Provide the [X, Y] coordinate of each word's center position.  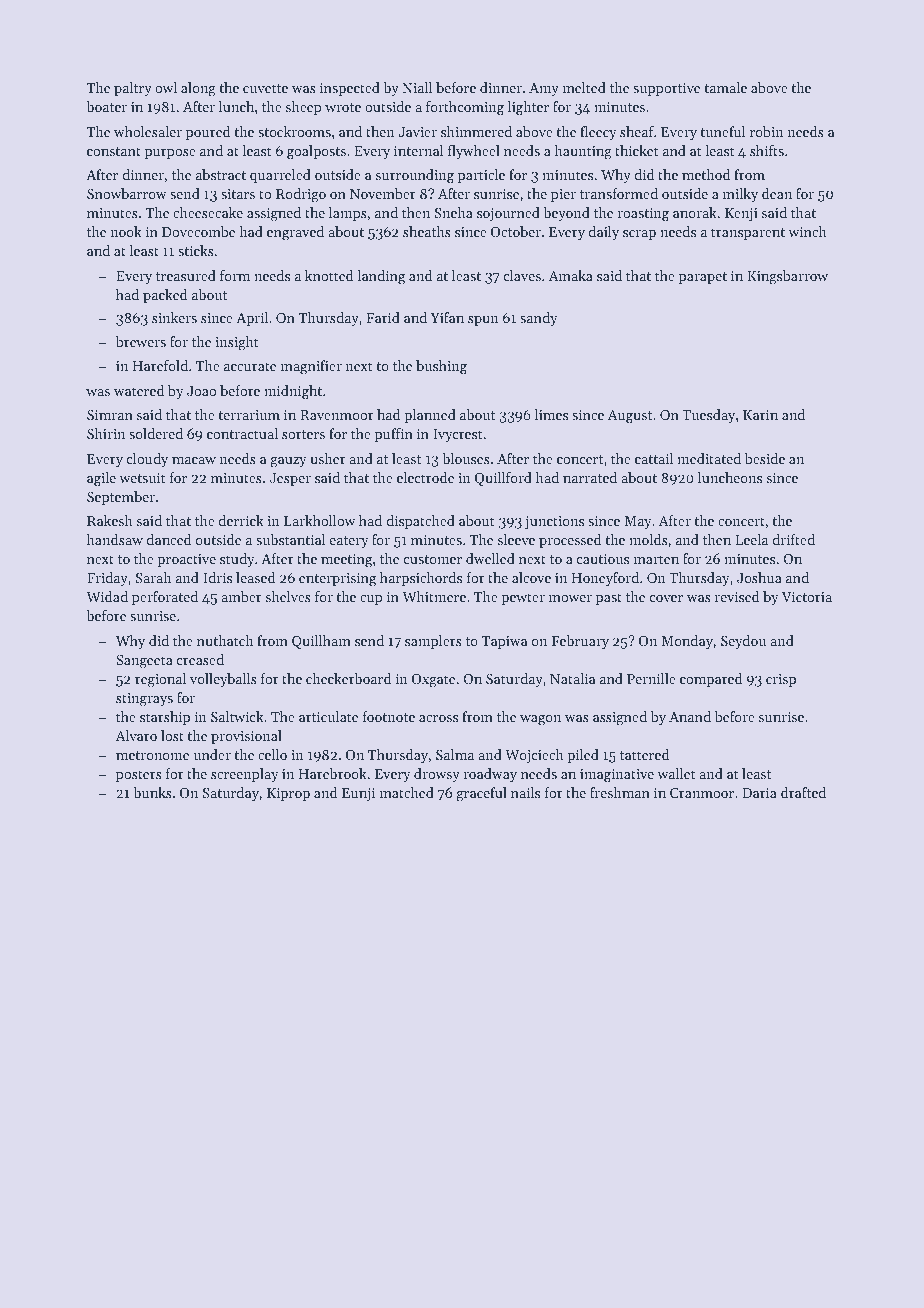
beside [765, 458]
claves [522, 275]
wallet [676, 773]
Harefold [160, 365]
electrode [425, 477]
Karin [760, 415]
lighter [528, 108]
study [237, 560]
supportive [666, 89]
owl [166, 87]
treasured [186, 275]
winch [807, 231]
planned [430, 416]
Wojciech [534, 756]
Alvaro [136, 735]
